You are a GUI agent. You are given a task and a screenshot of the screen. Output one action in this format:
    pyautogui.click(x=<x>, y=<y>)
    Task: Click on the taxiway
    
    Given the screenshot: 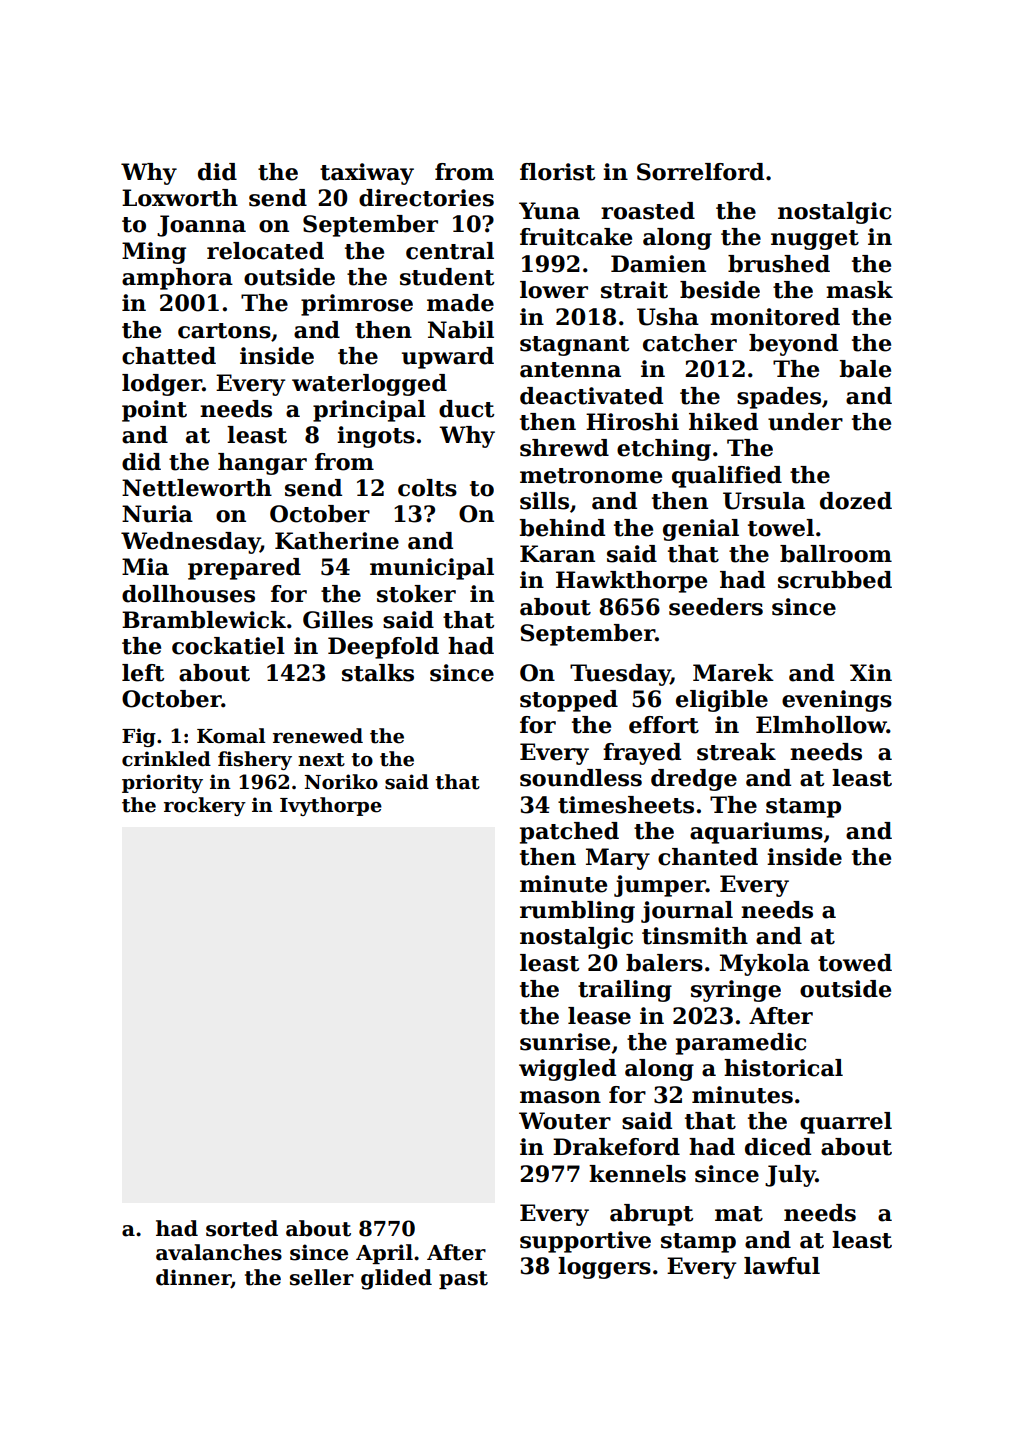 What is the action you would take?
    pyautogui.click(x=367, y=174)
